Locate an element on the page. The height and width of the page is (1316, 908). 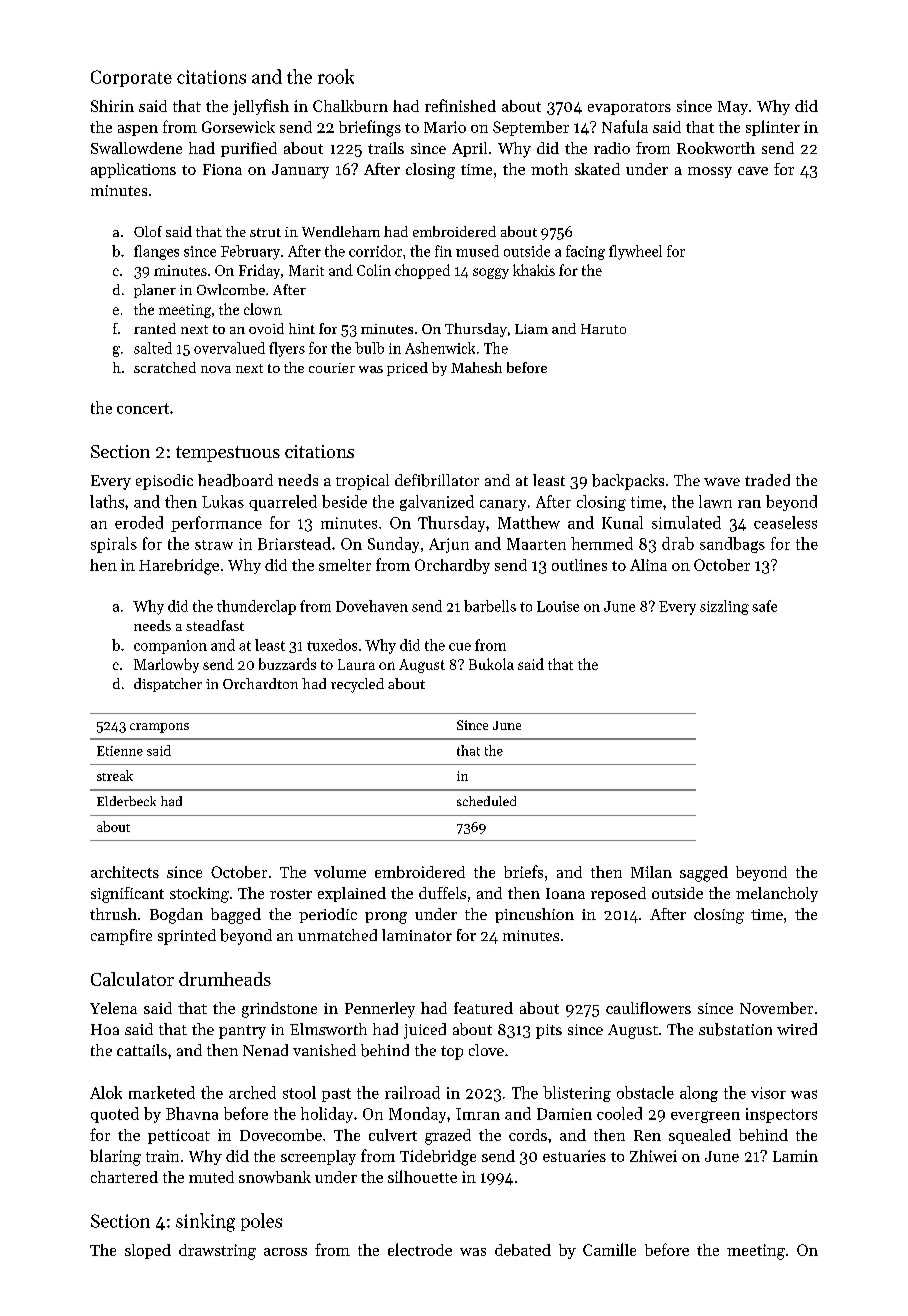
purified is located at coordinates (249, 149).
